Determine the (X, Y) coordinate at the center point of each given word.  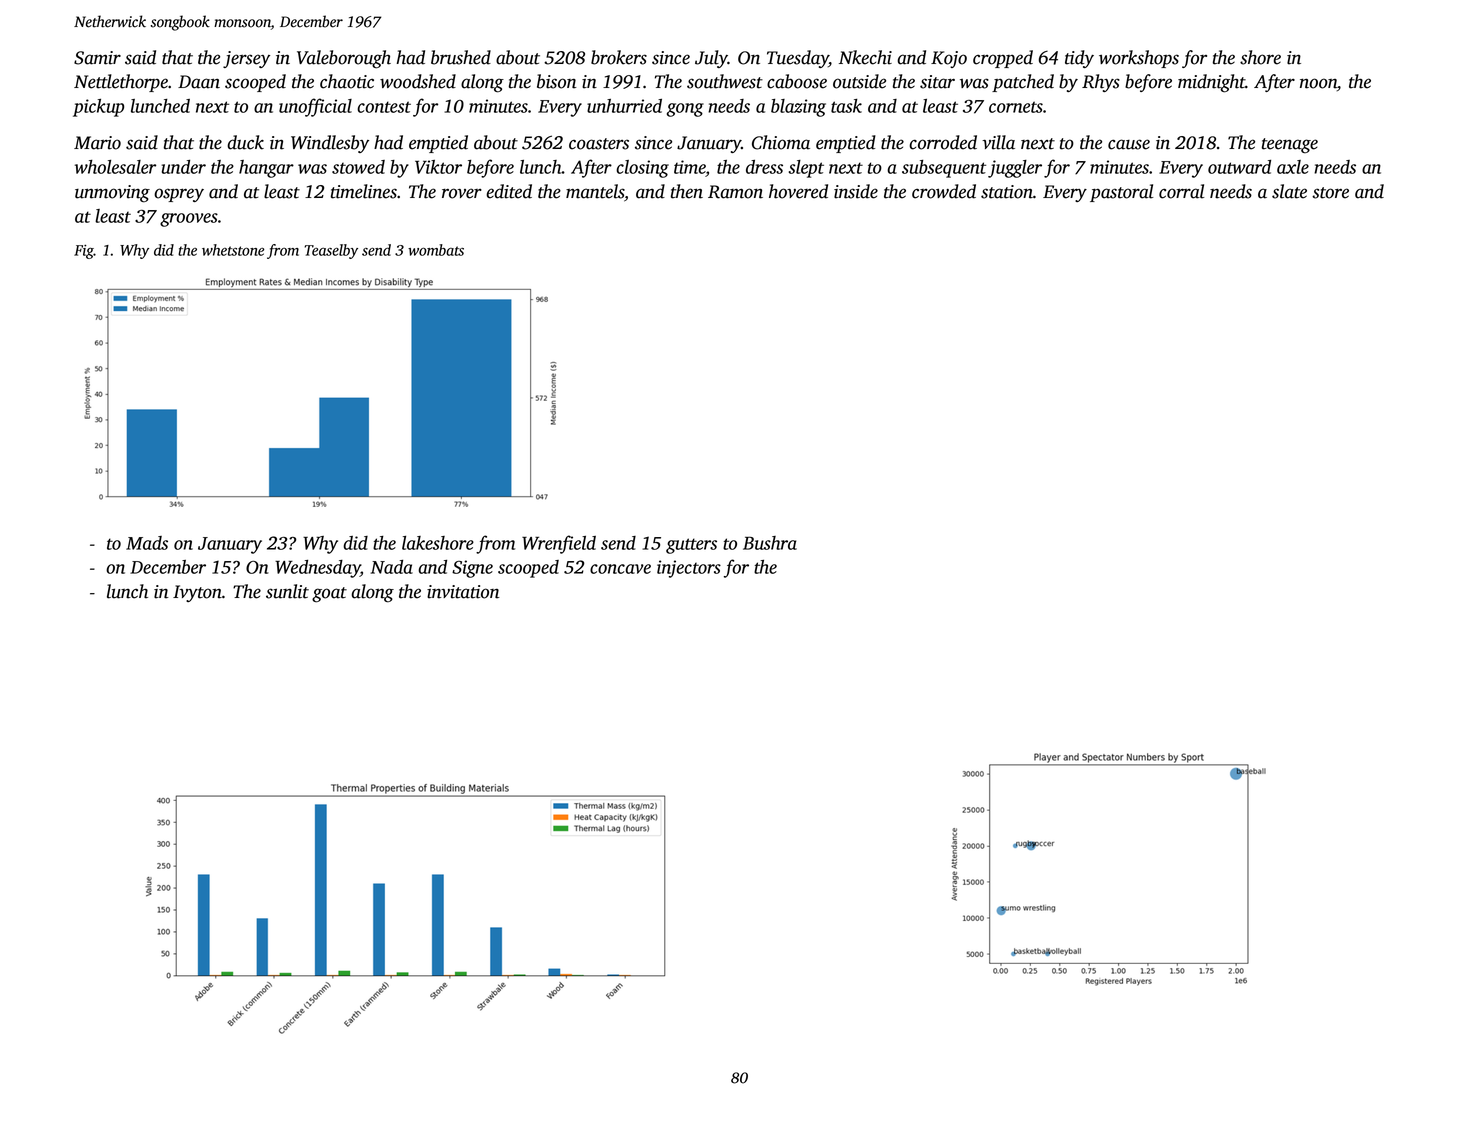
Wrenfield (559, 544)
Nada (392, 567)
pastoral (1121, 193)
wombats (436, 250)
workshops (1139, 59)
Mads (147, 543)
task (846, 106)
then (687, 191)
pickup (98, 108)
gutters (691, 546)
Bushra (770, 543)
